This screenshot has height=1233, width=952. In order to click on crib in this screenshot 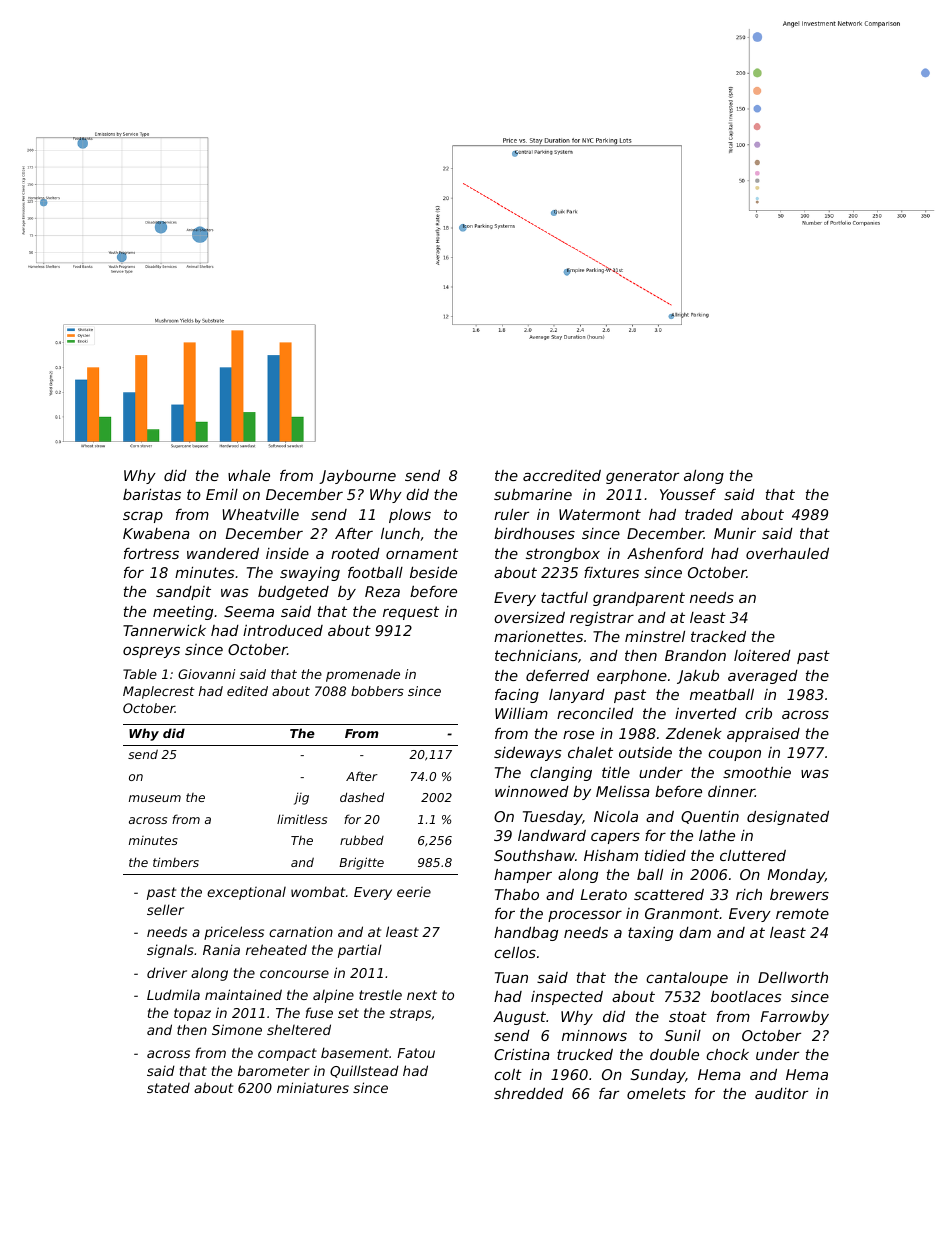, I will do `click(758, 713)`.
